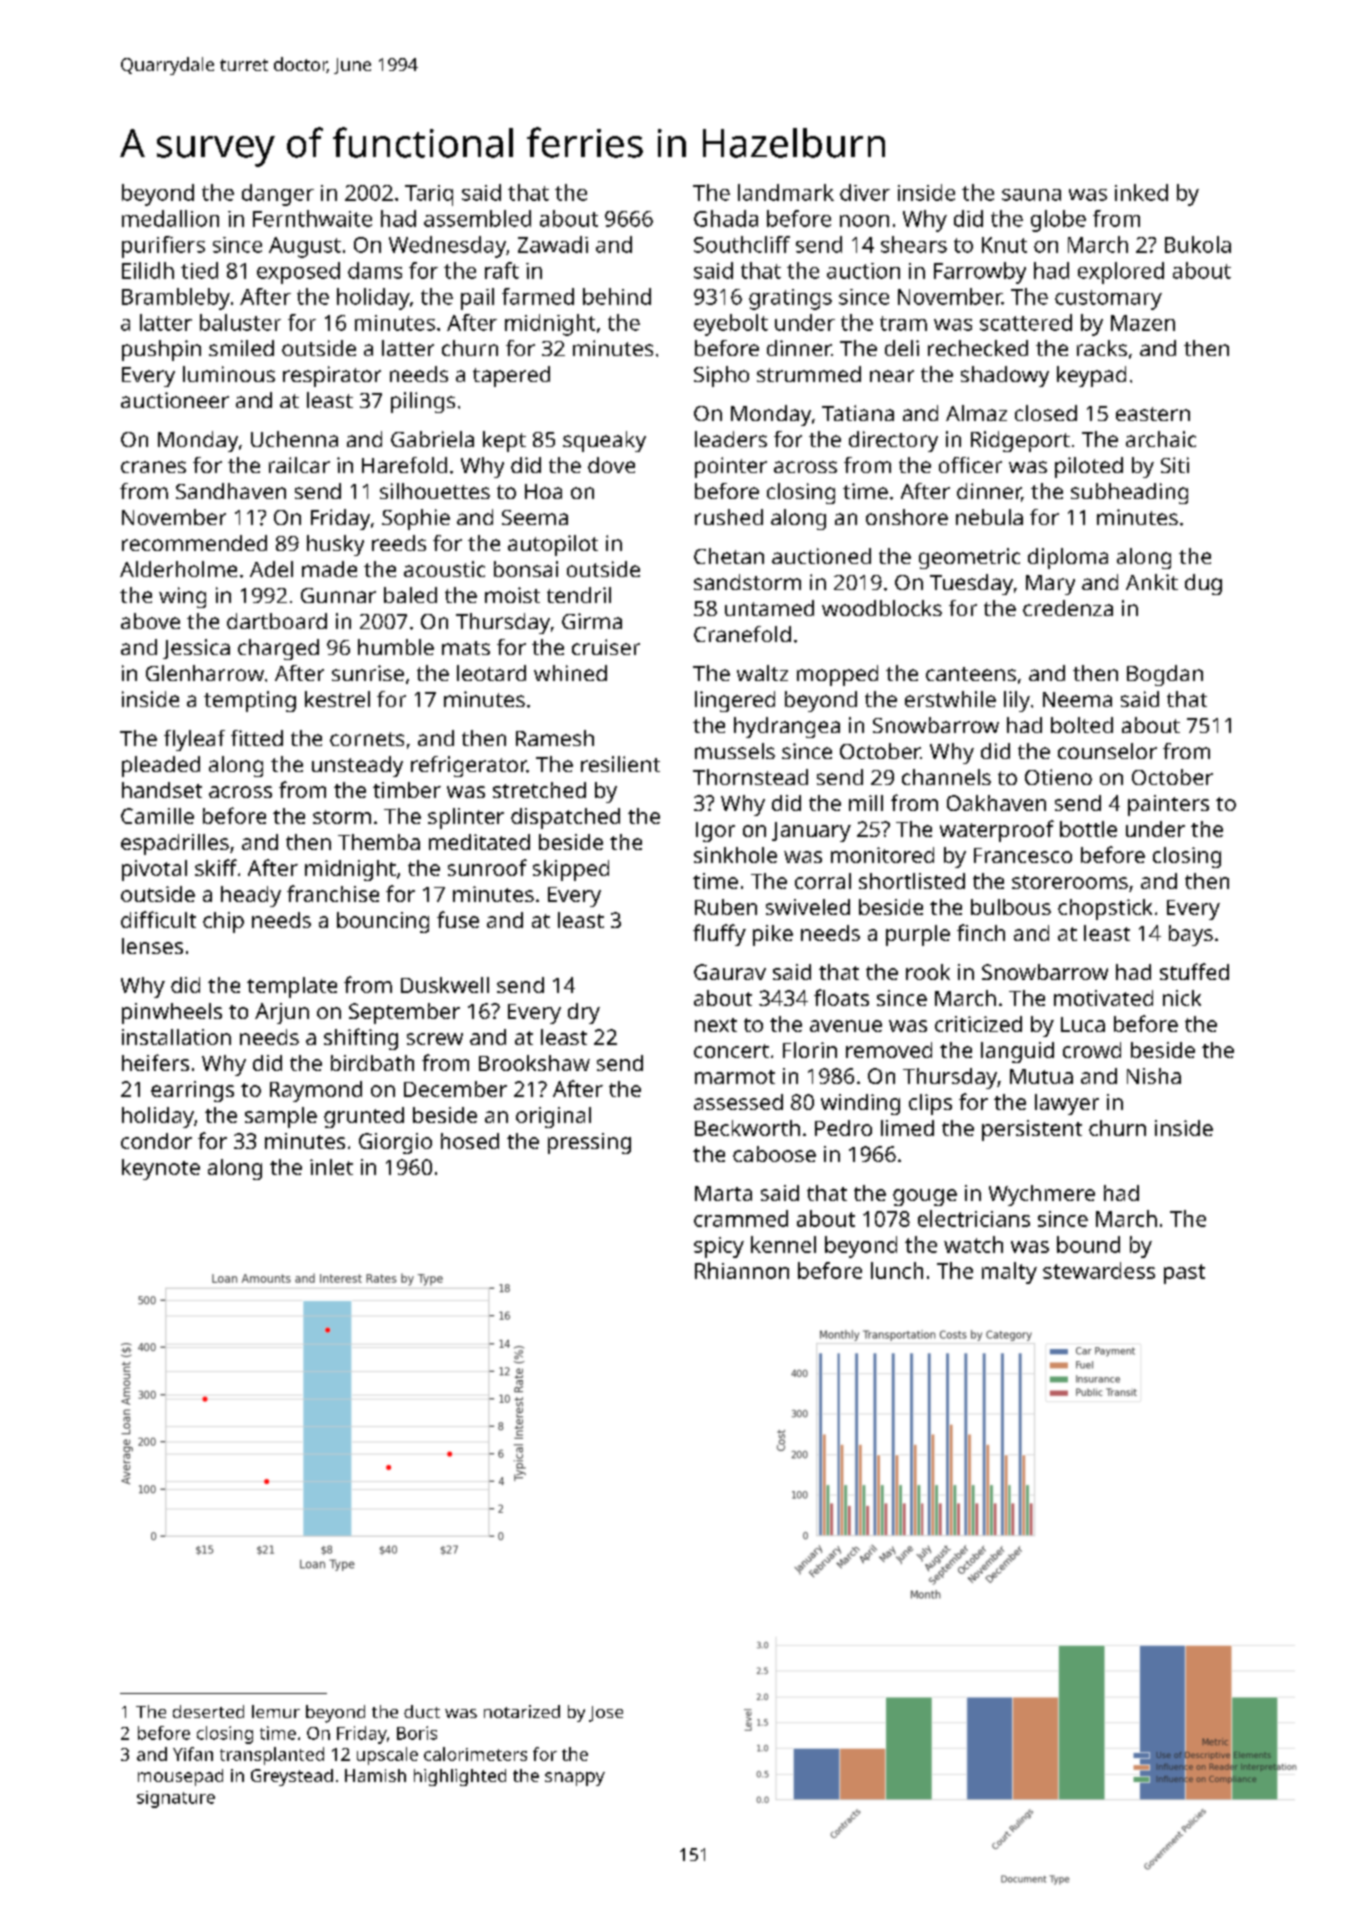  What do you see at coordinates (331, 1167) in the image?
I see `inlet` at bounding box center [331, 1167].
